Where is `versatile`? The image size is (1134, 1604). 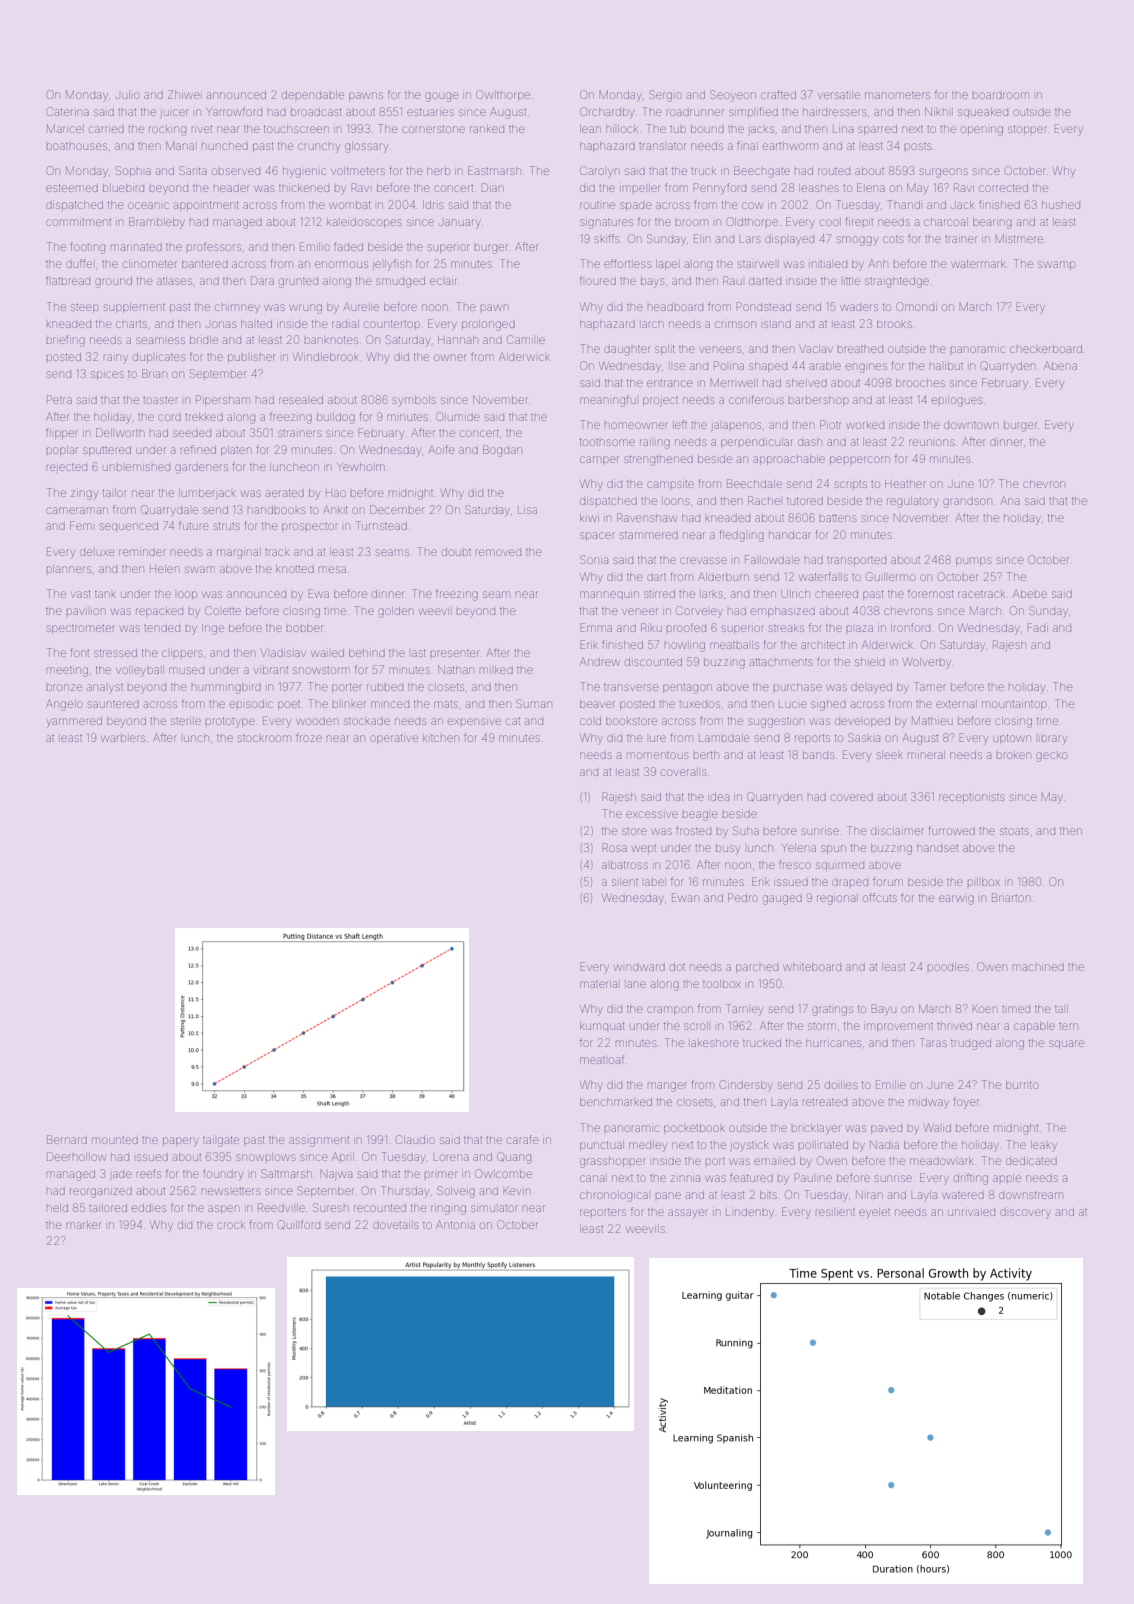 versatile is located at coordinates (839, 95).
